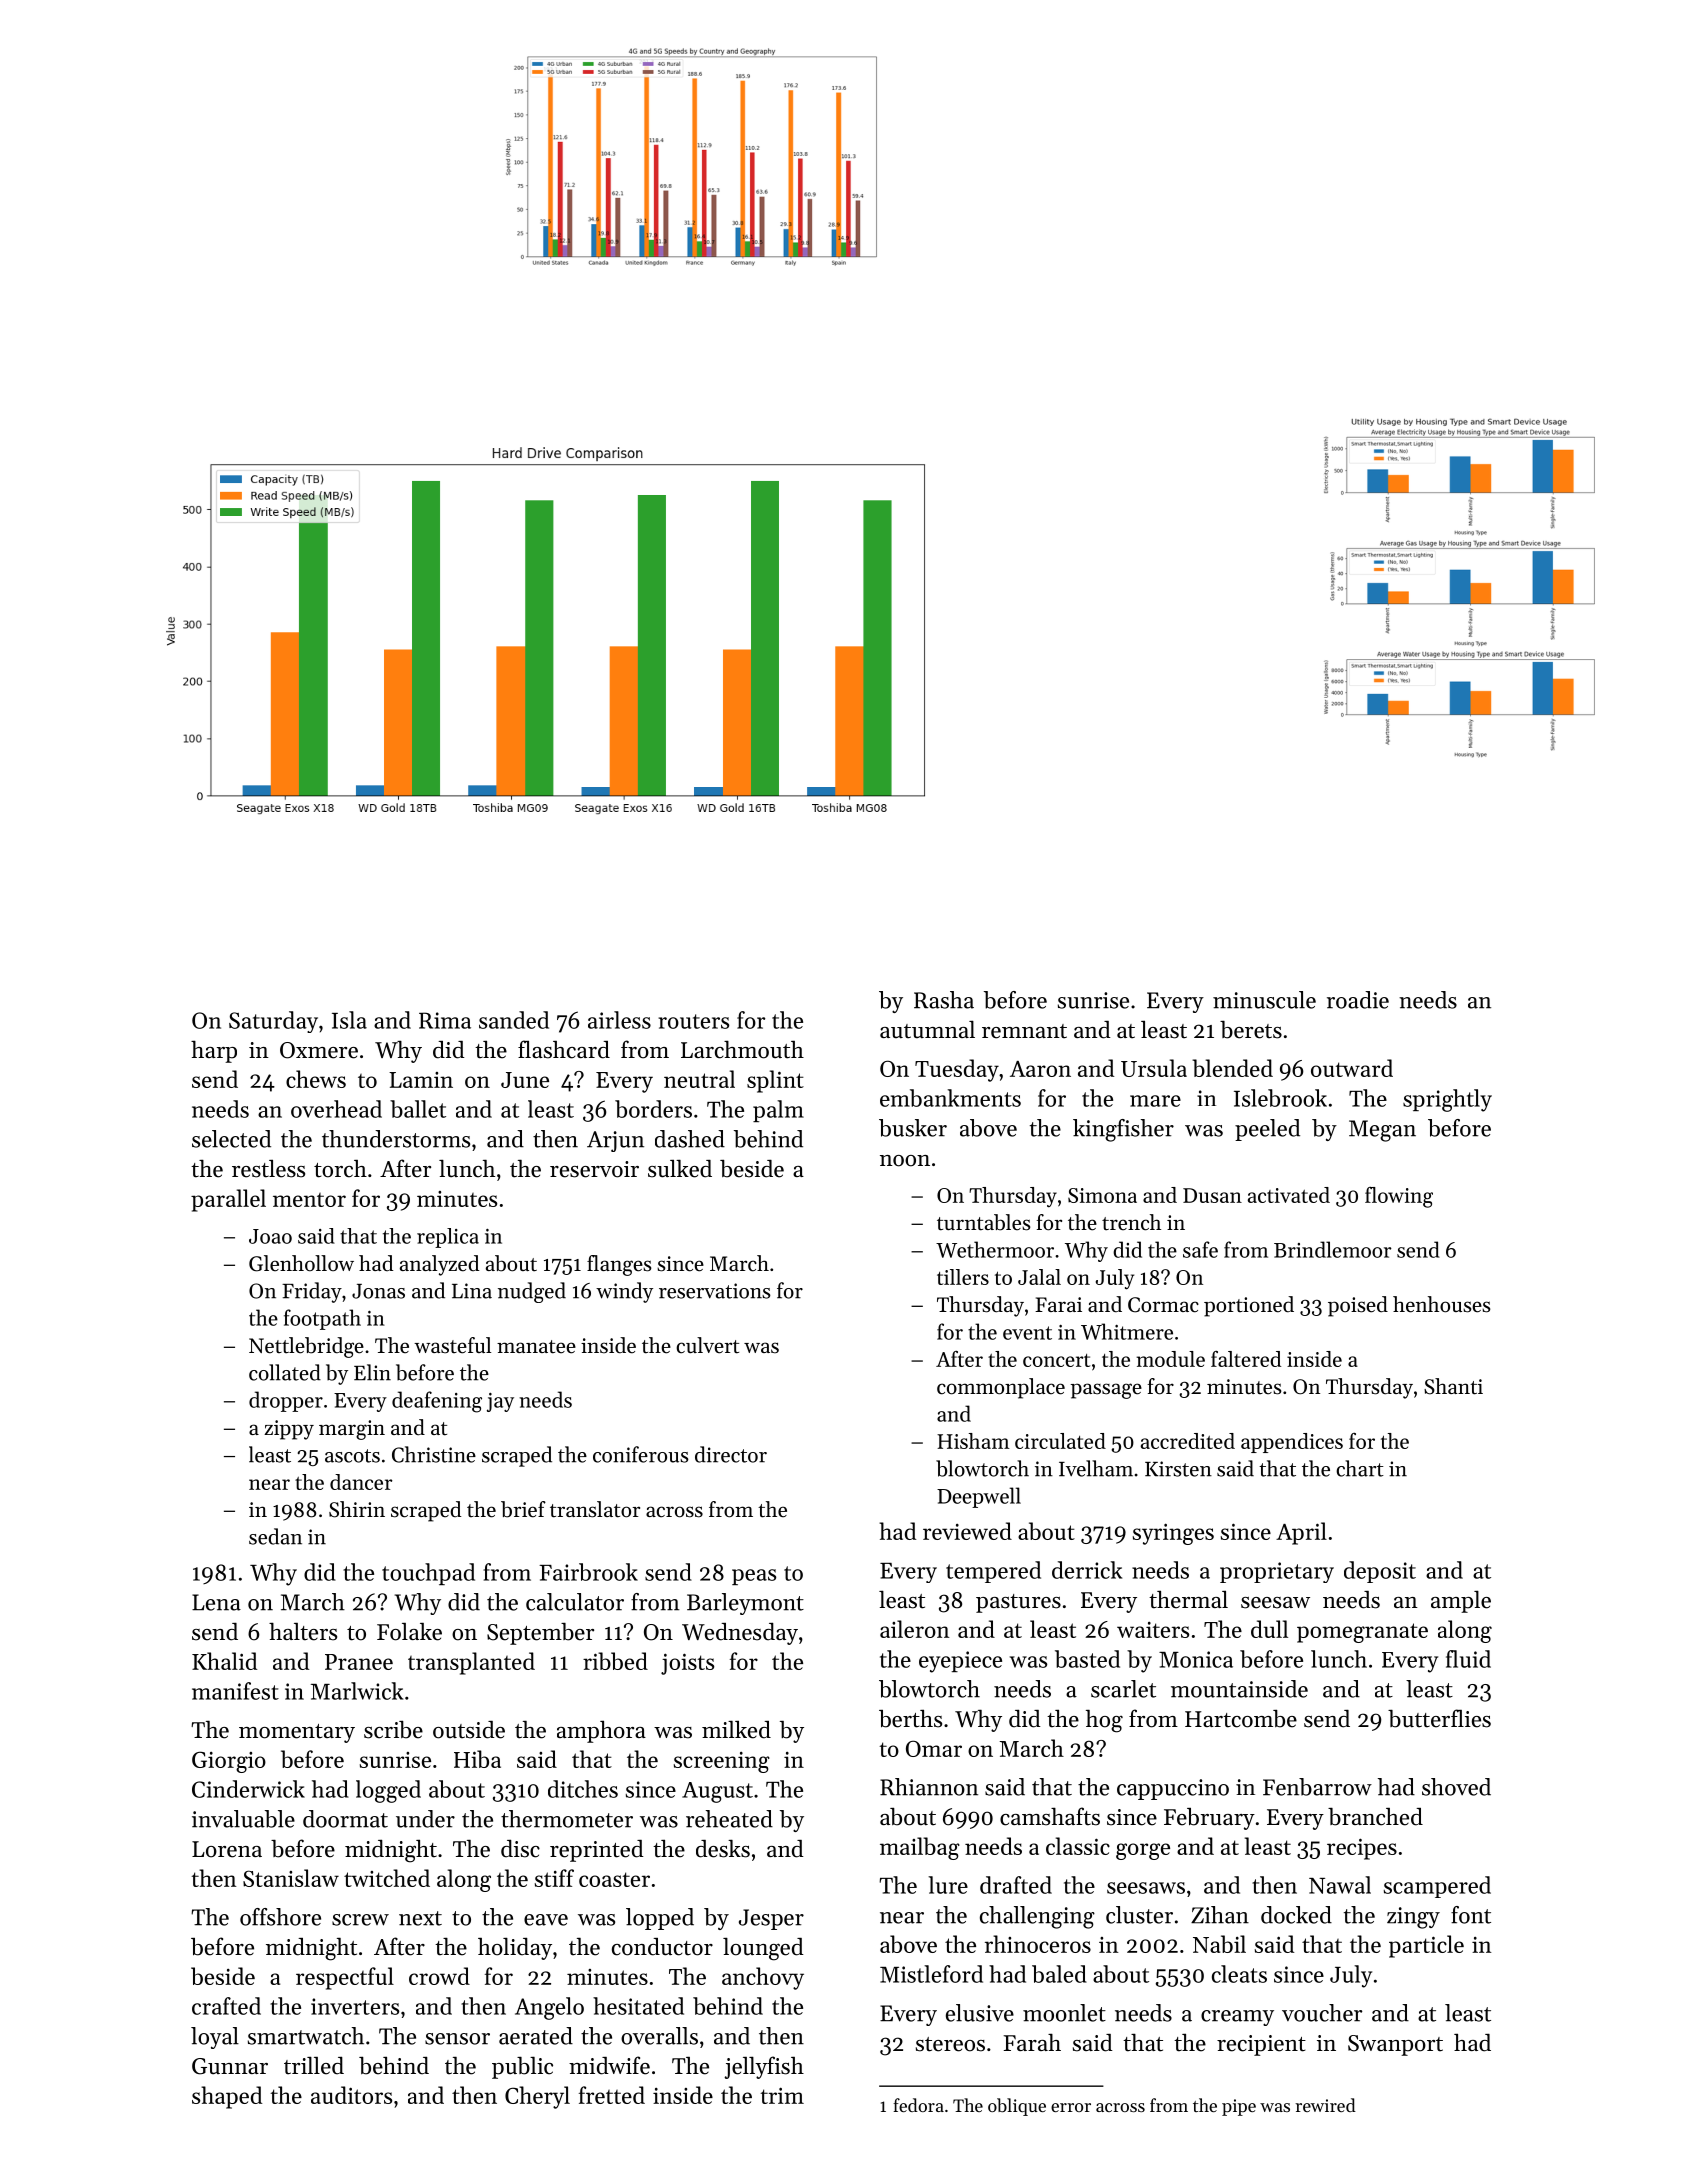 The width and height of the document is (1683, 2178). Describe the element at coordinates (351, 2095) in the document. I see `auditors` at that location.
